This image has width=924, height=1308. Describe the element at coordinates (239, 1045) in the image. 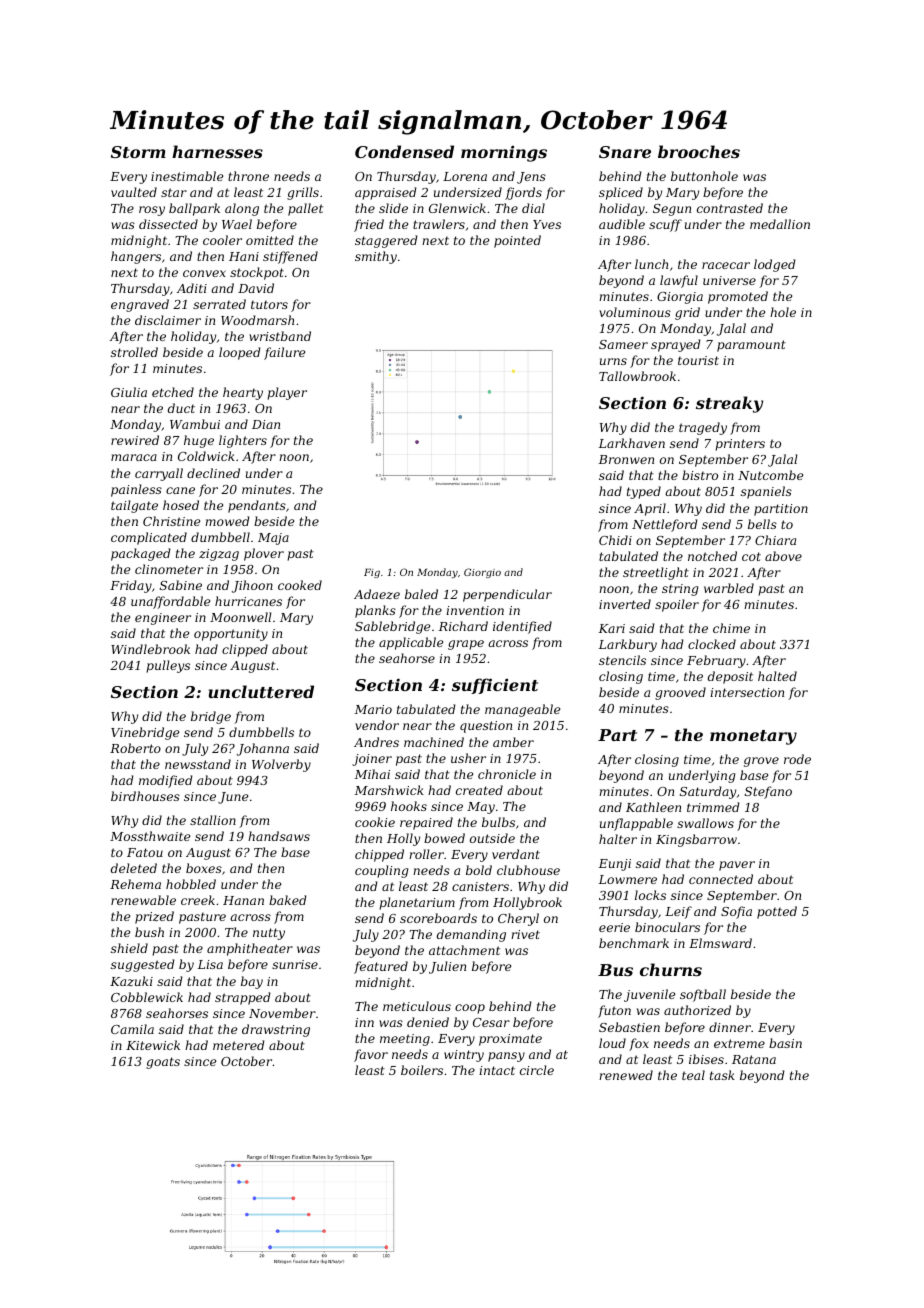

I see `metered` at that location.
